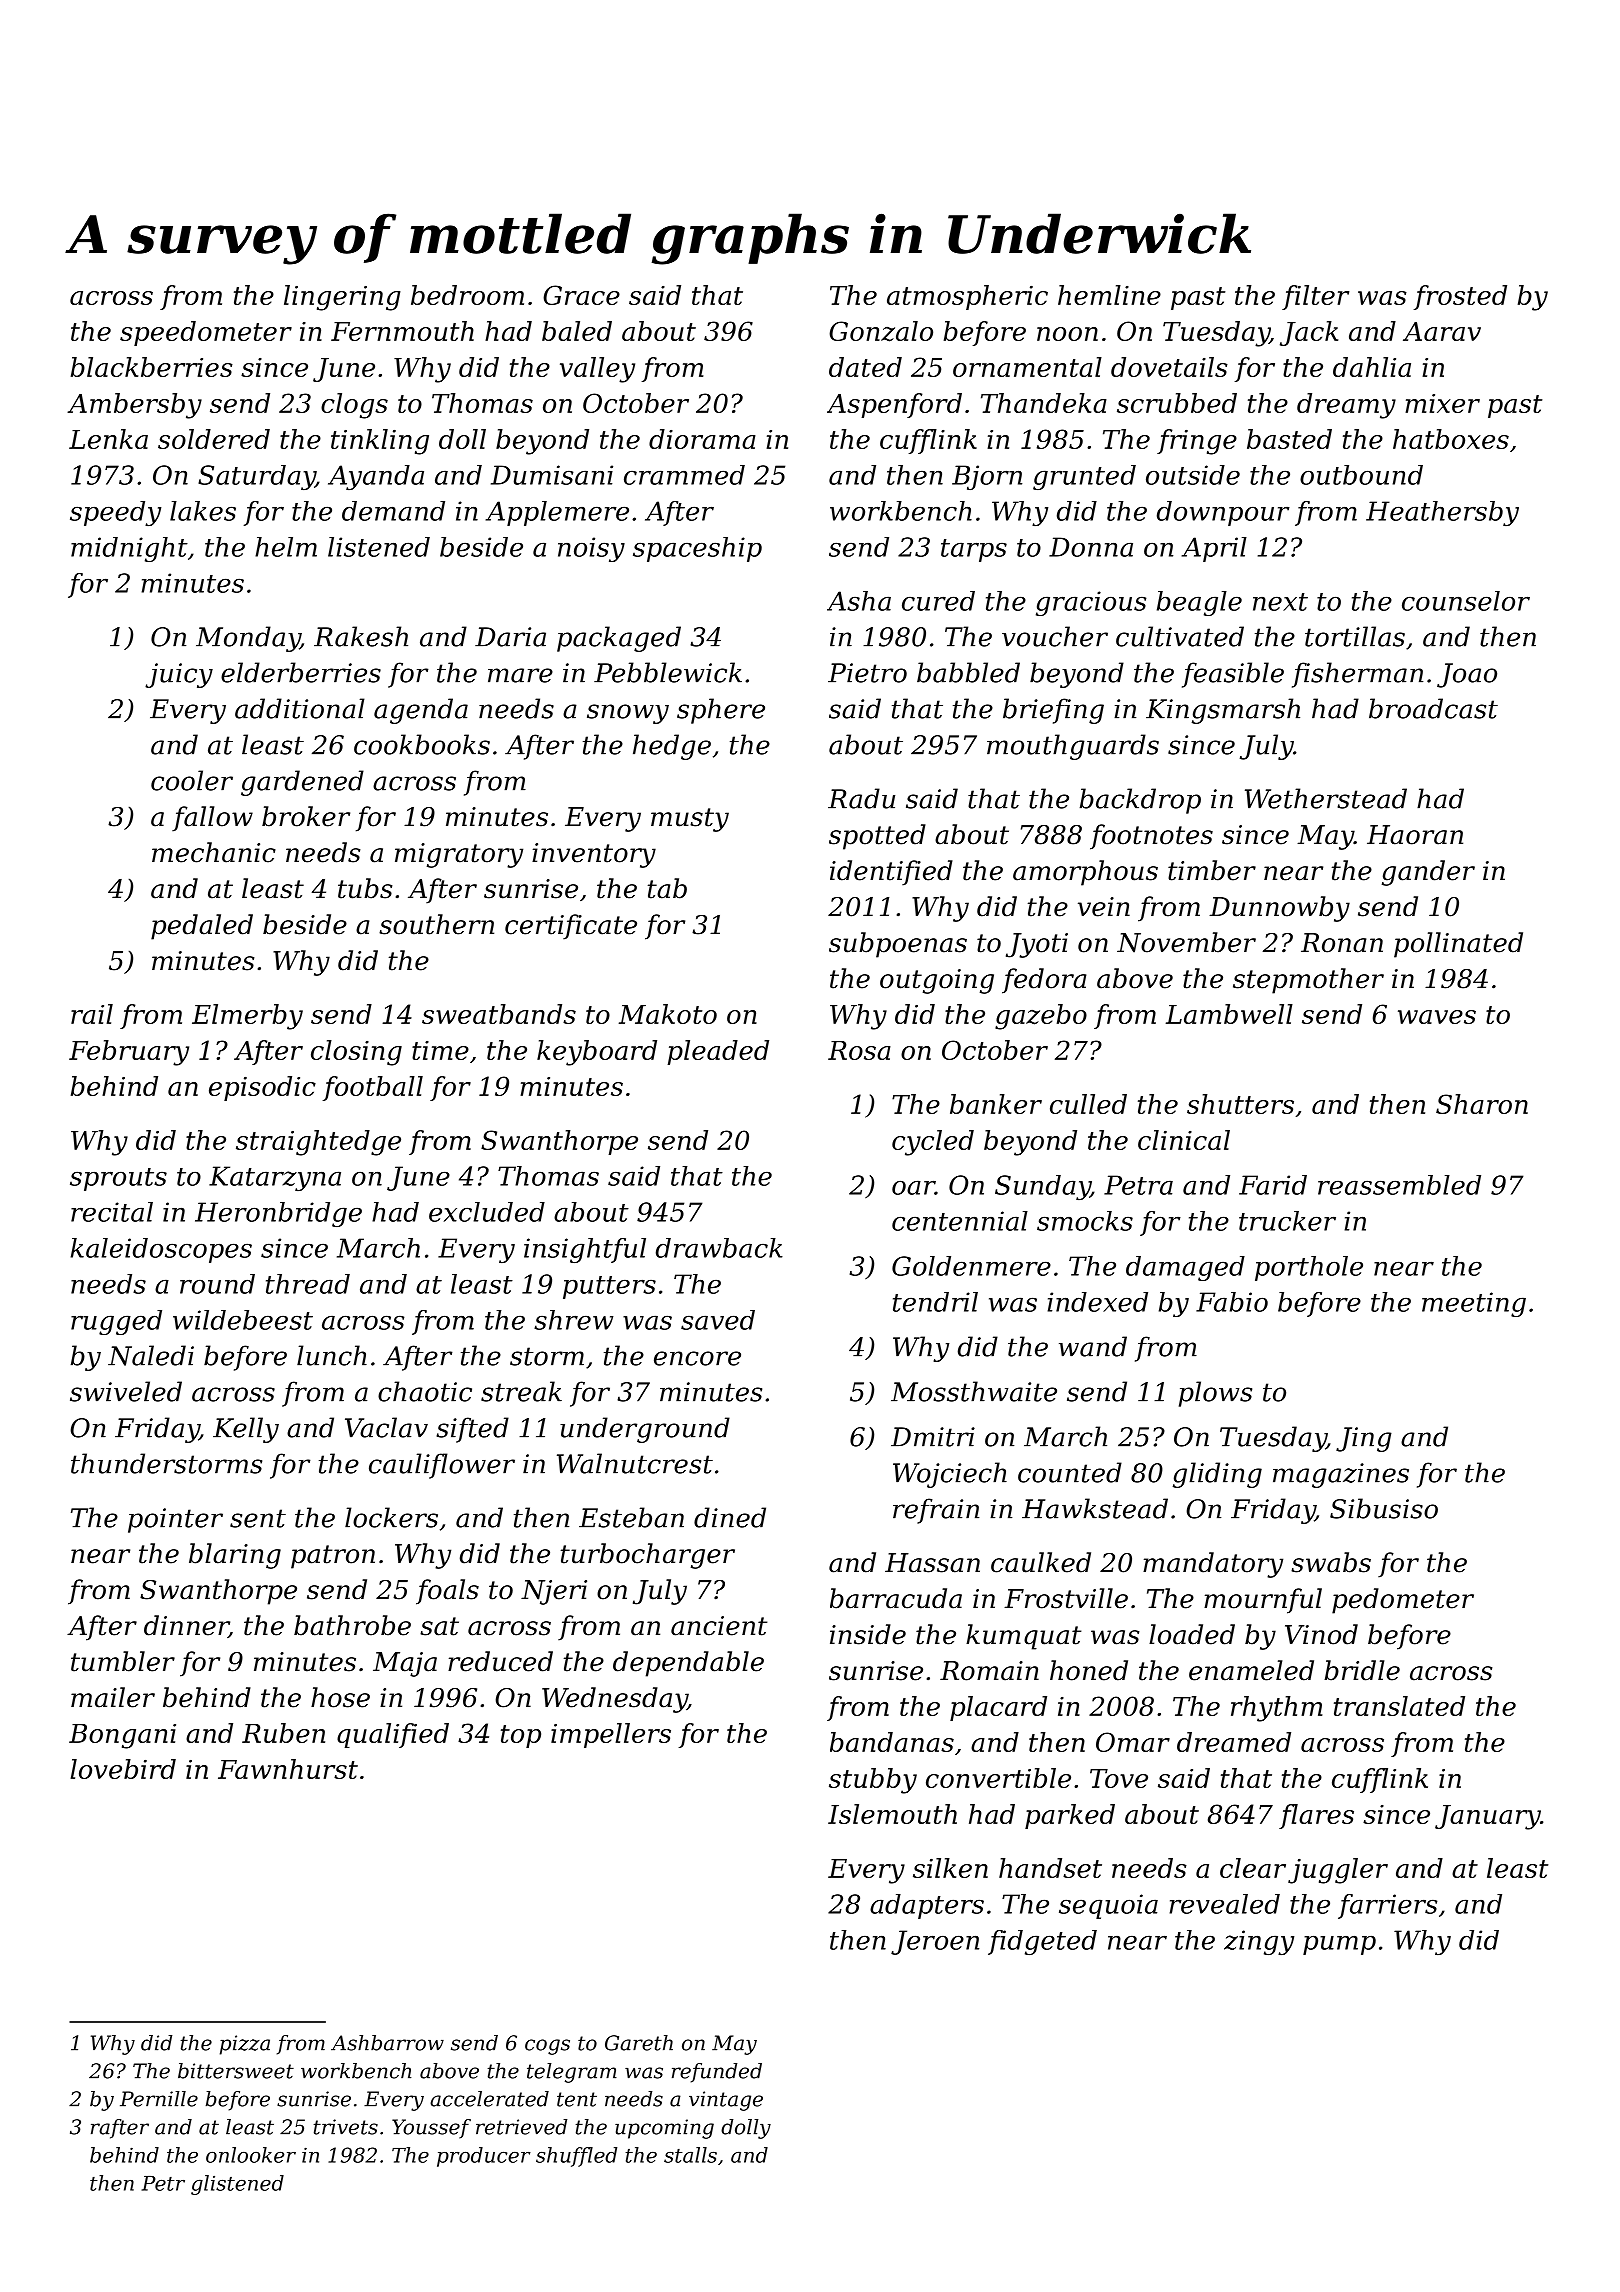 This image has width=1620, height=2292. What do you see at coordinates (487, 1212) in the image?
I see `excluded` at bounding box center [487, 1212].
